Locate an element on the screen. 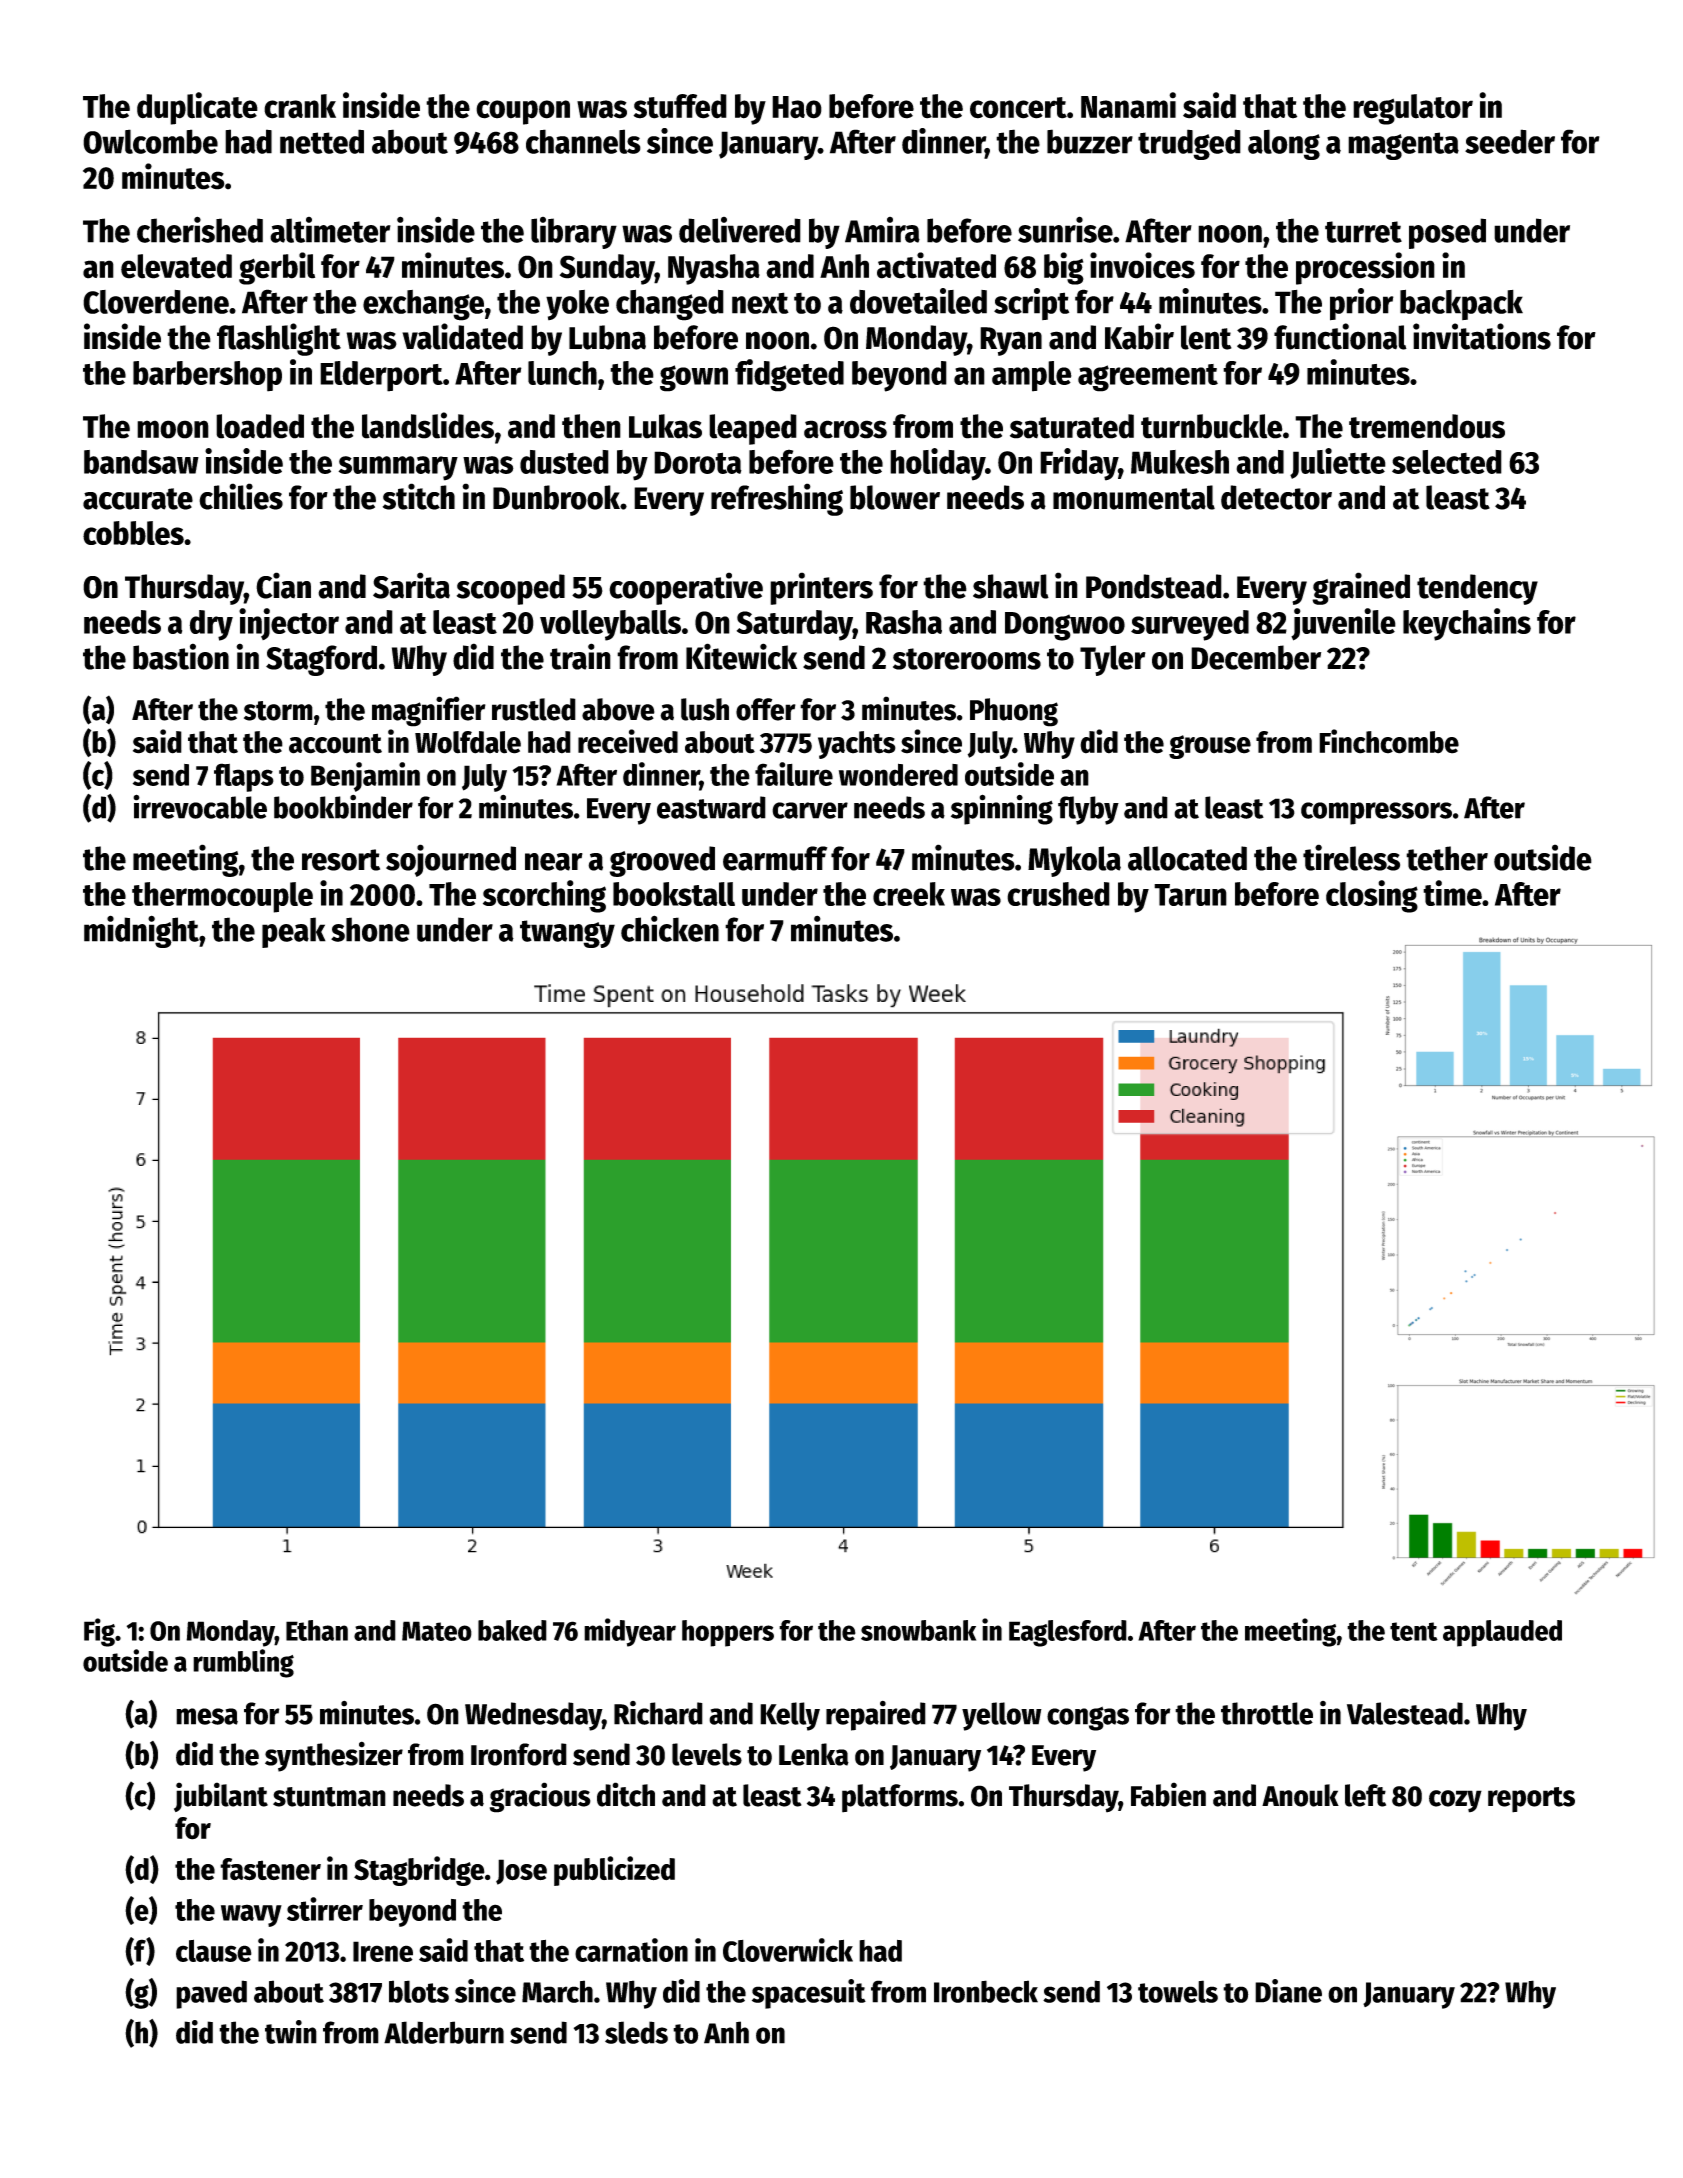  along is located at coordinates (1284, 144).
